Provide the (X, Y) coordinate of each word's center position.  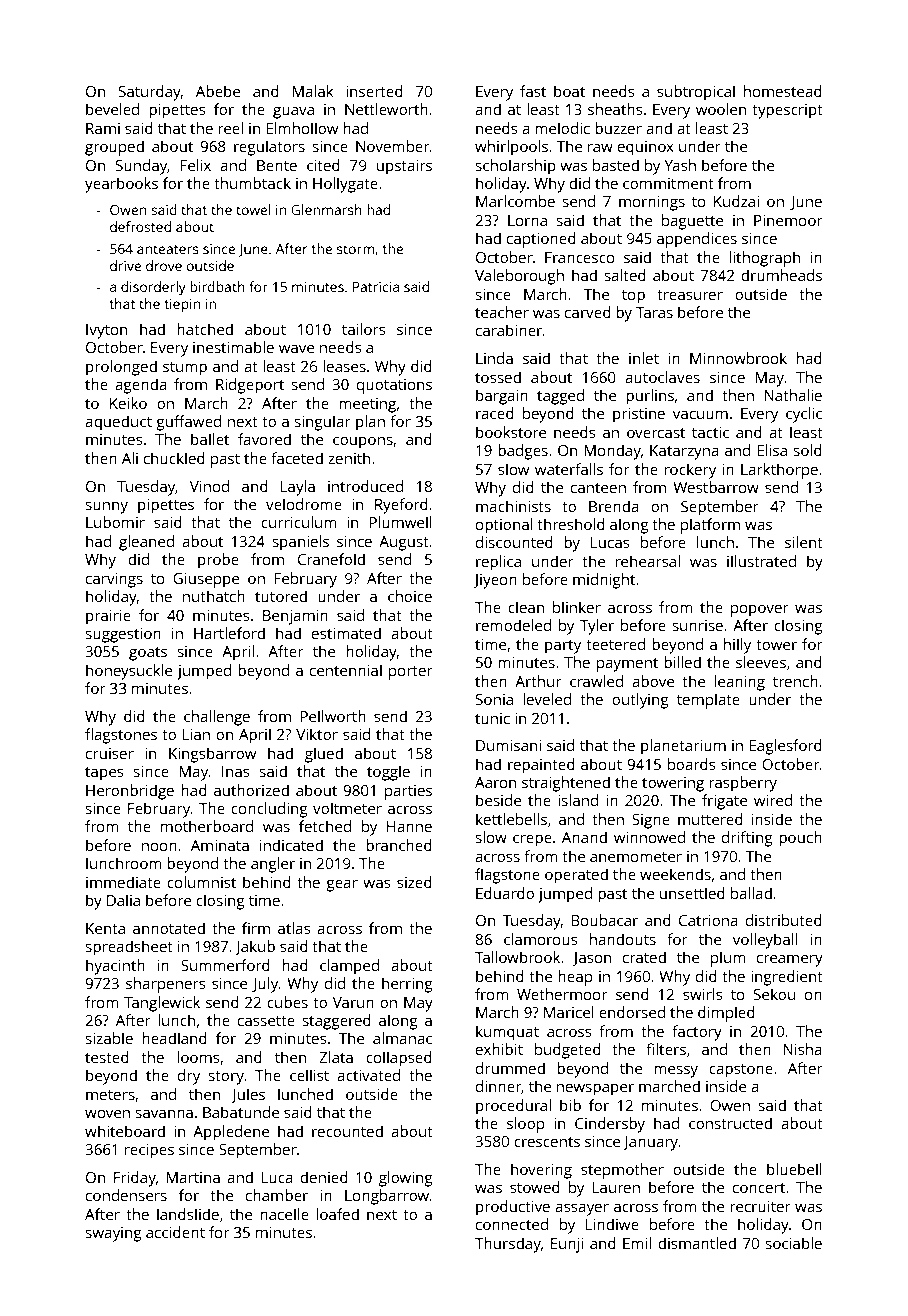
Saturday (150, 93)
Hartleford (229, 633)
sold (808, 450)
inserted (374, 91)
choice (410, 596)
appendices (697, 240)
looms (198, 1057)
